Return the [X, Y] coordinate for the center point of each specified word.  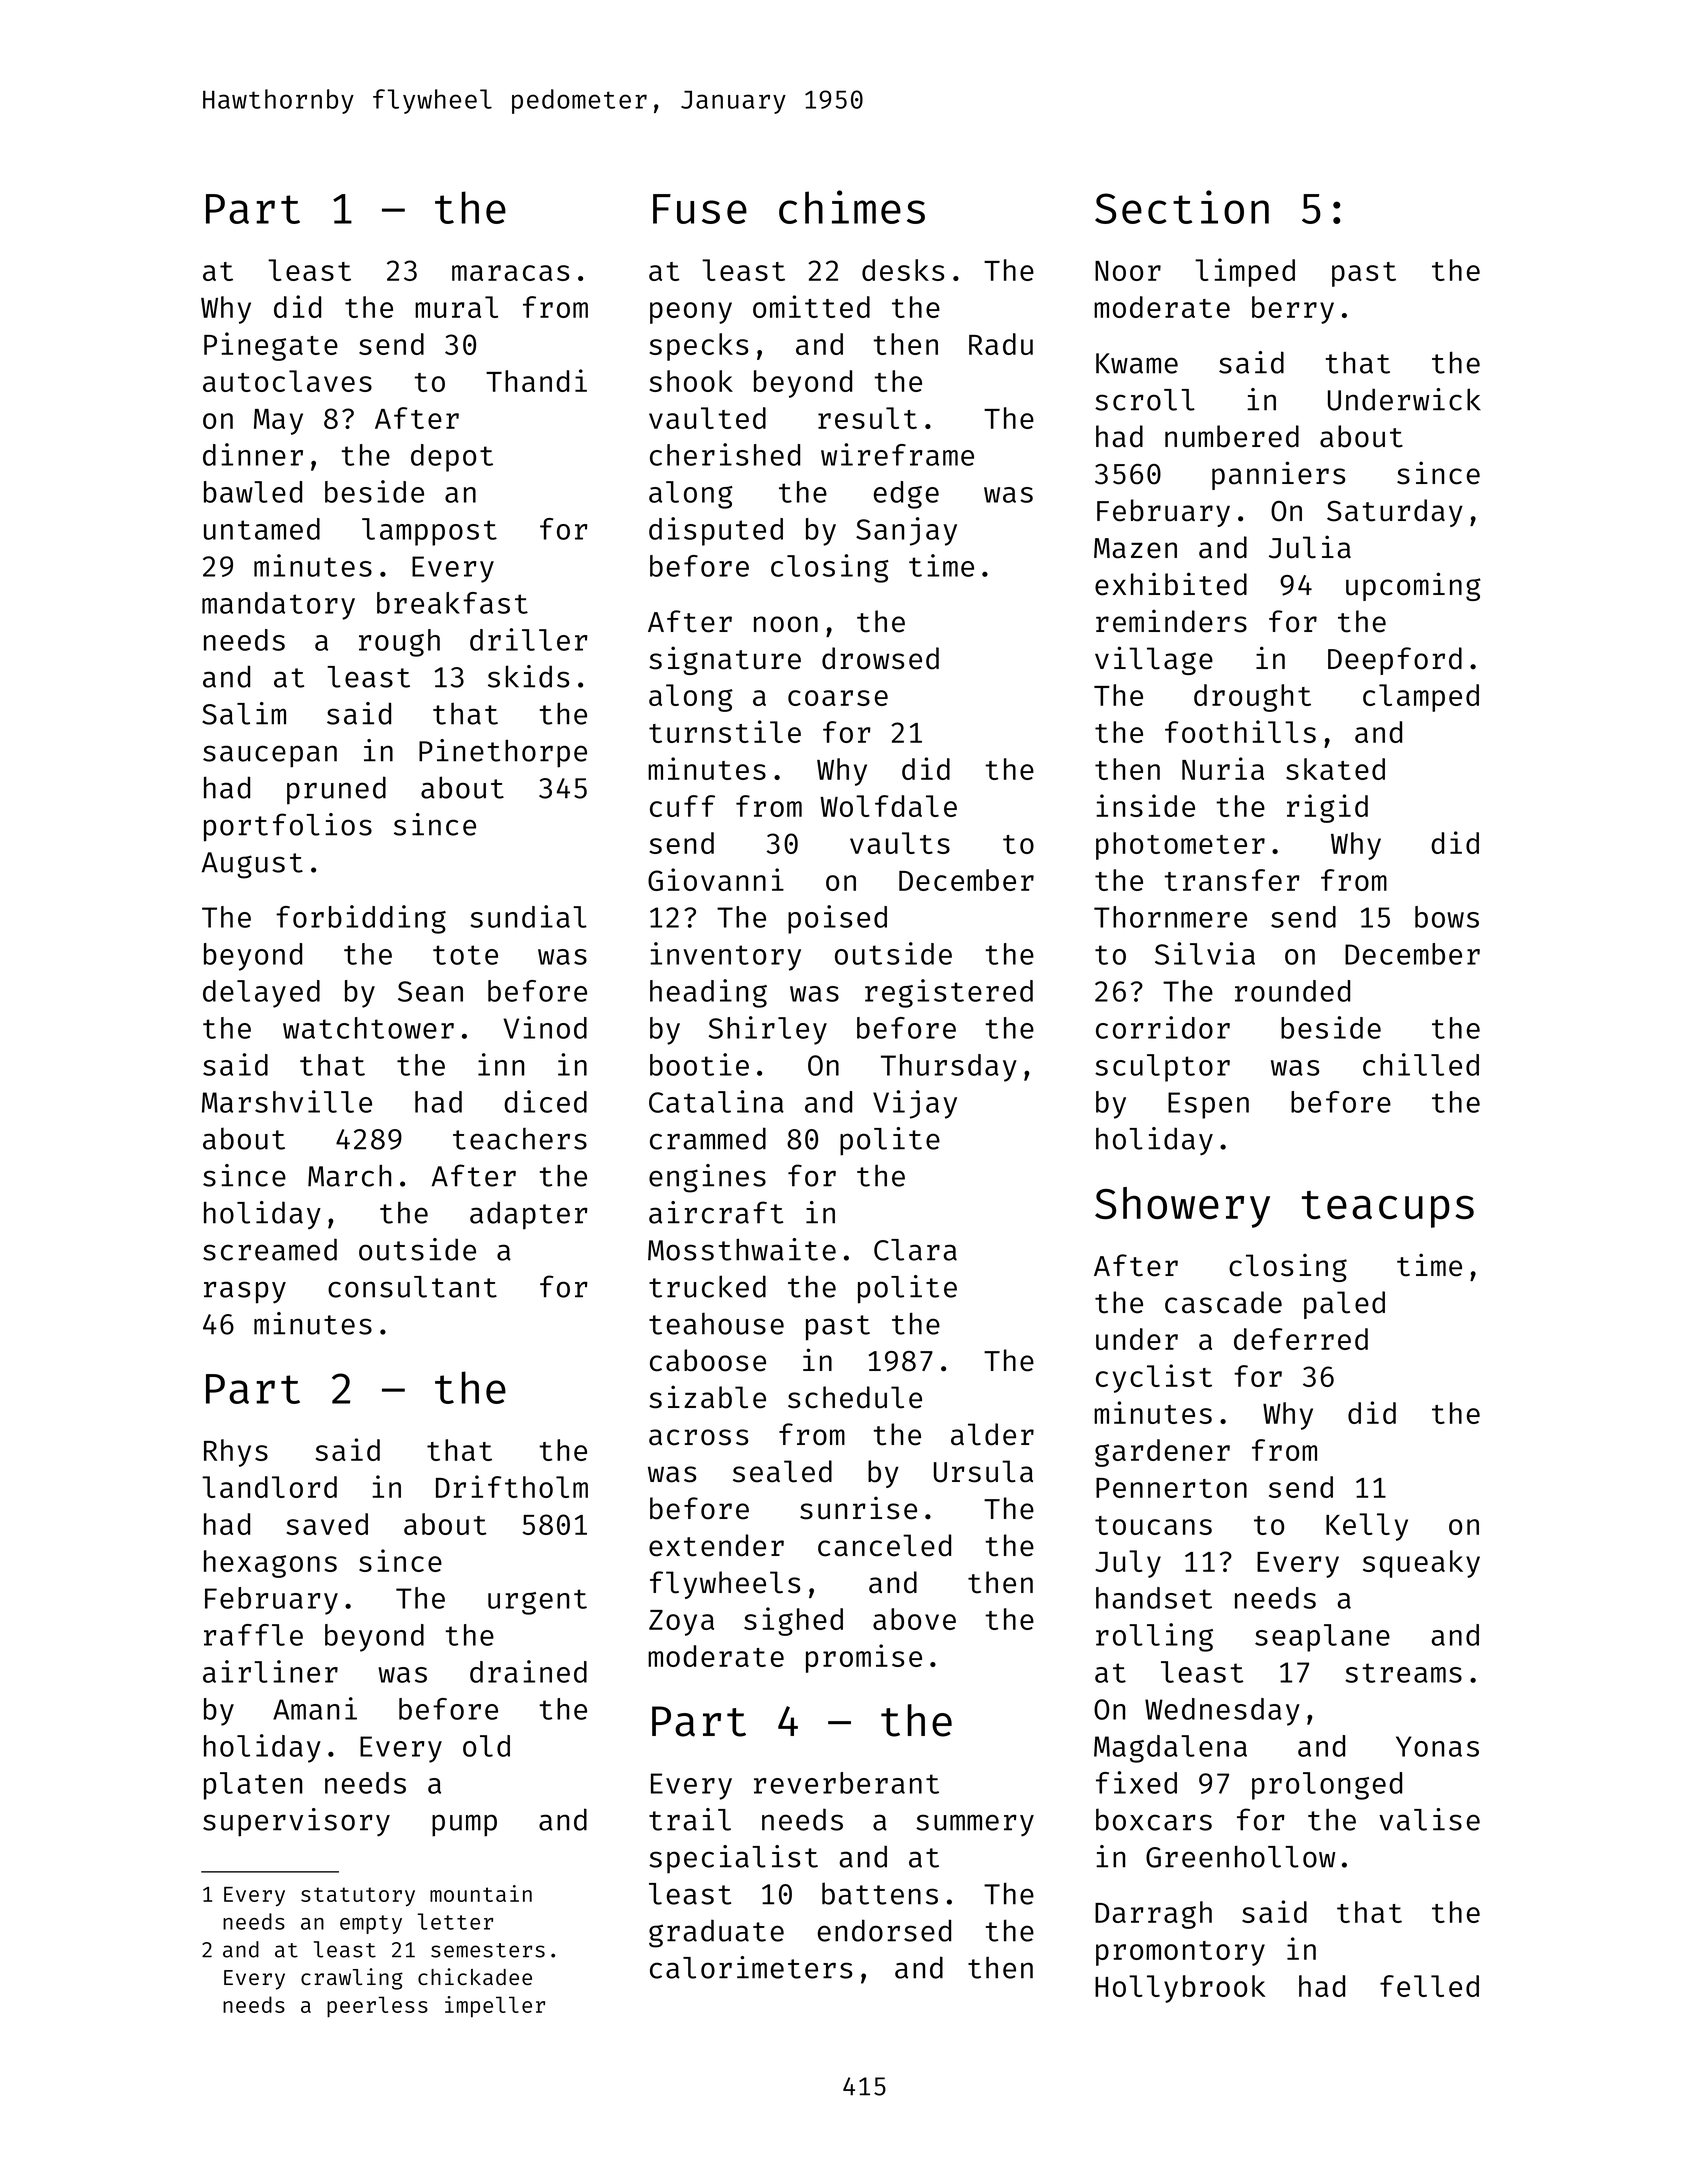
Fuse [700, 209]
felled [1429, 1986]
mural [456, 307]
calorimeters [751, 1967]
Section [1182, 207]
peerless [377, 2007]
